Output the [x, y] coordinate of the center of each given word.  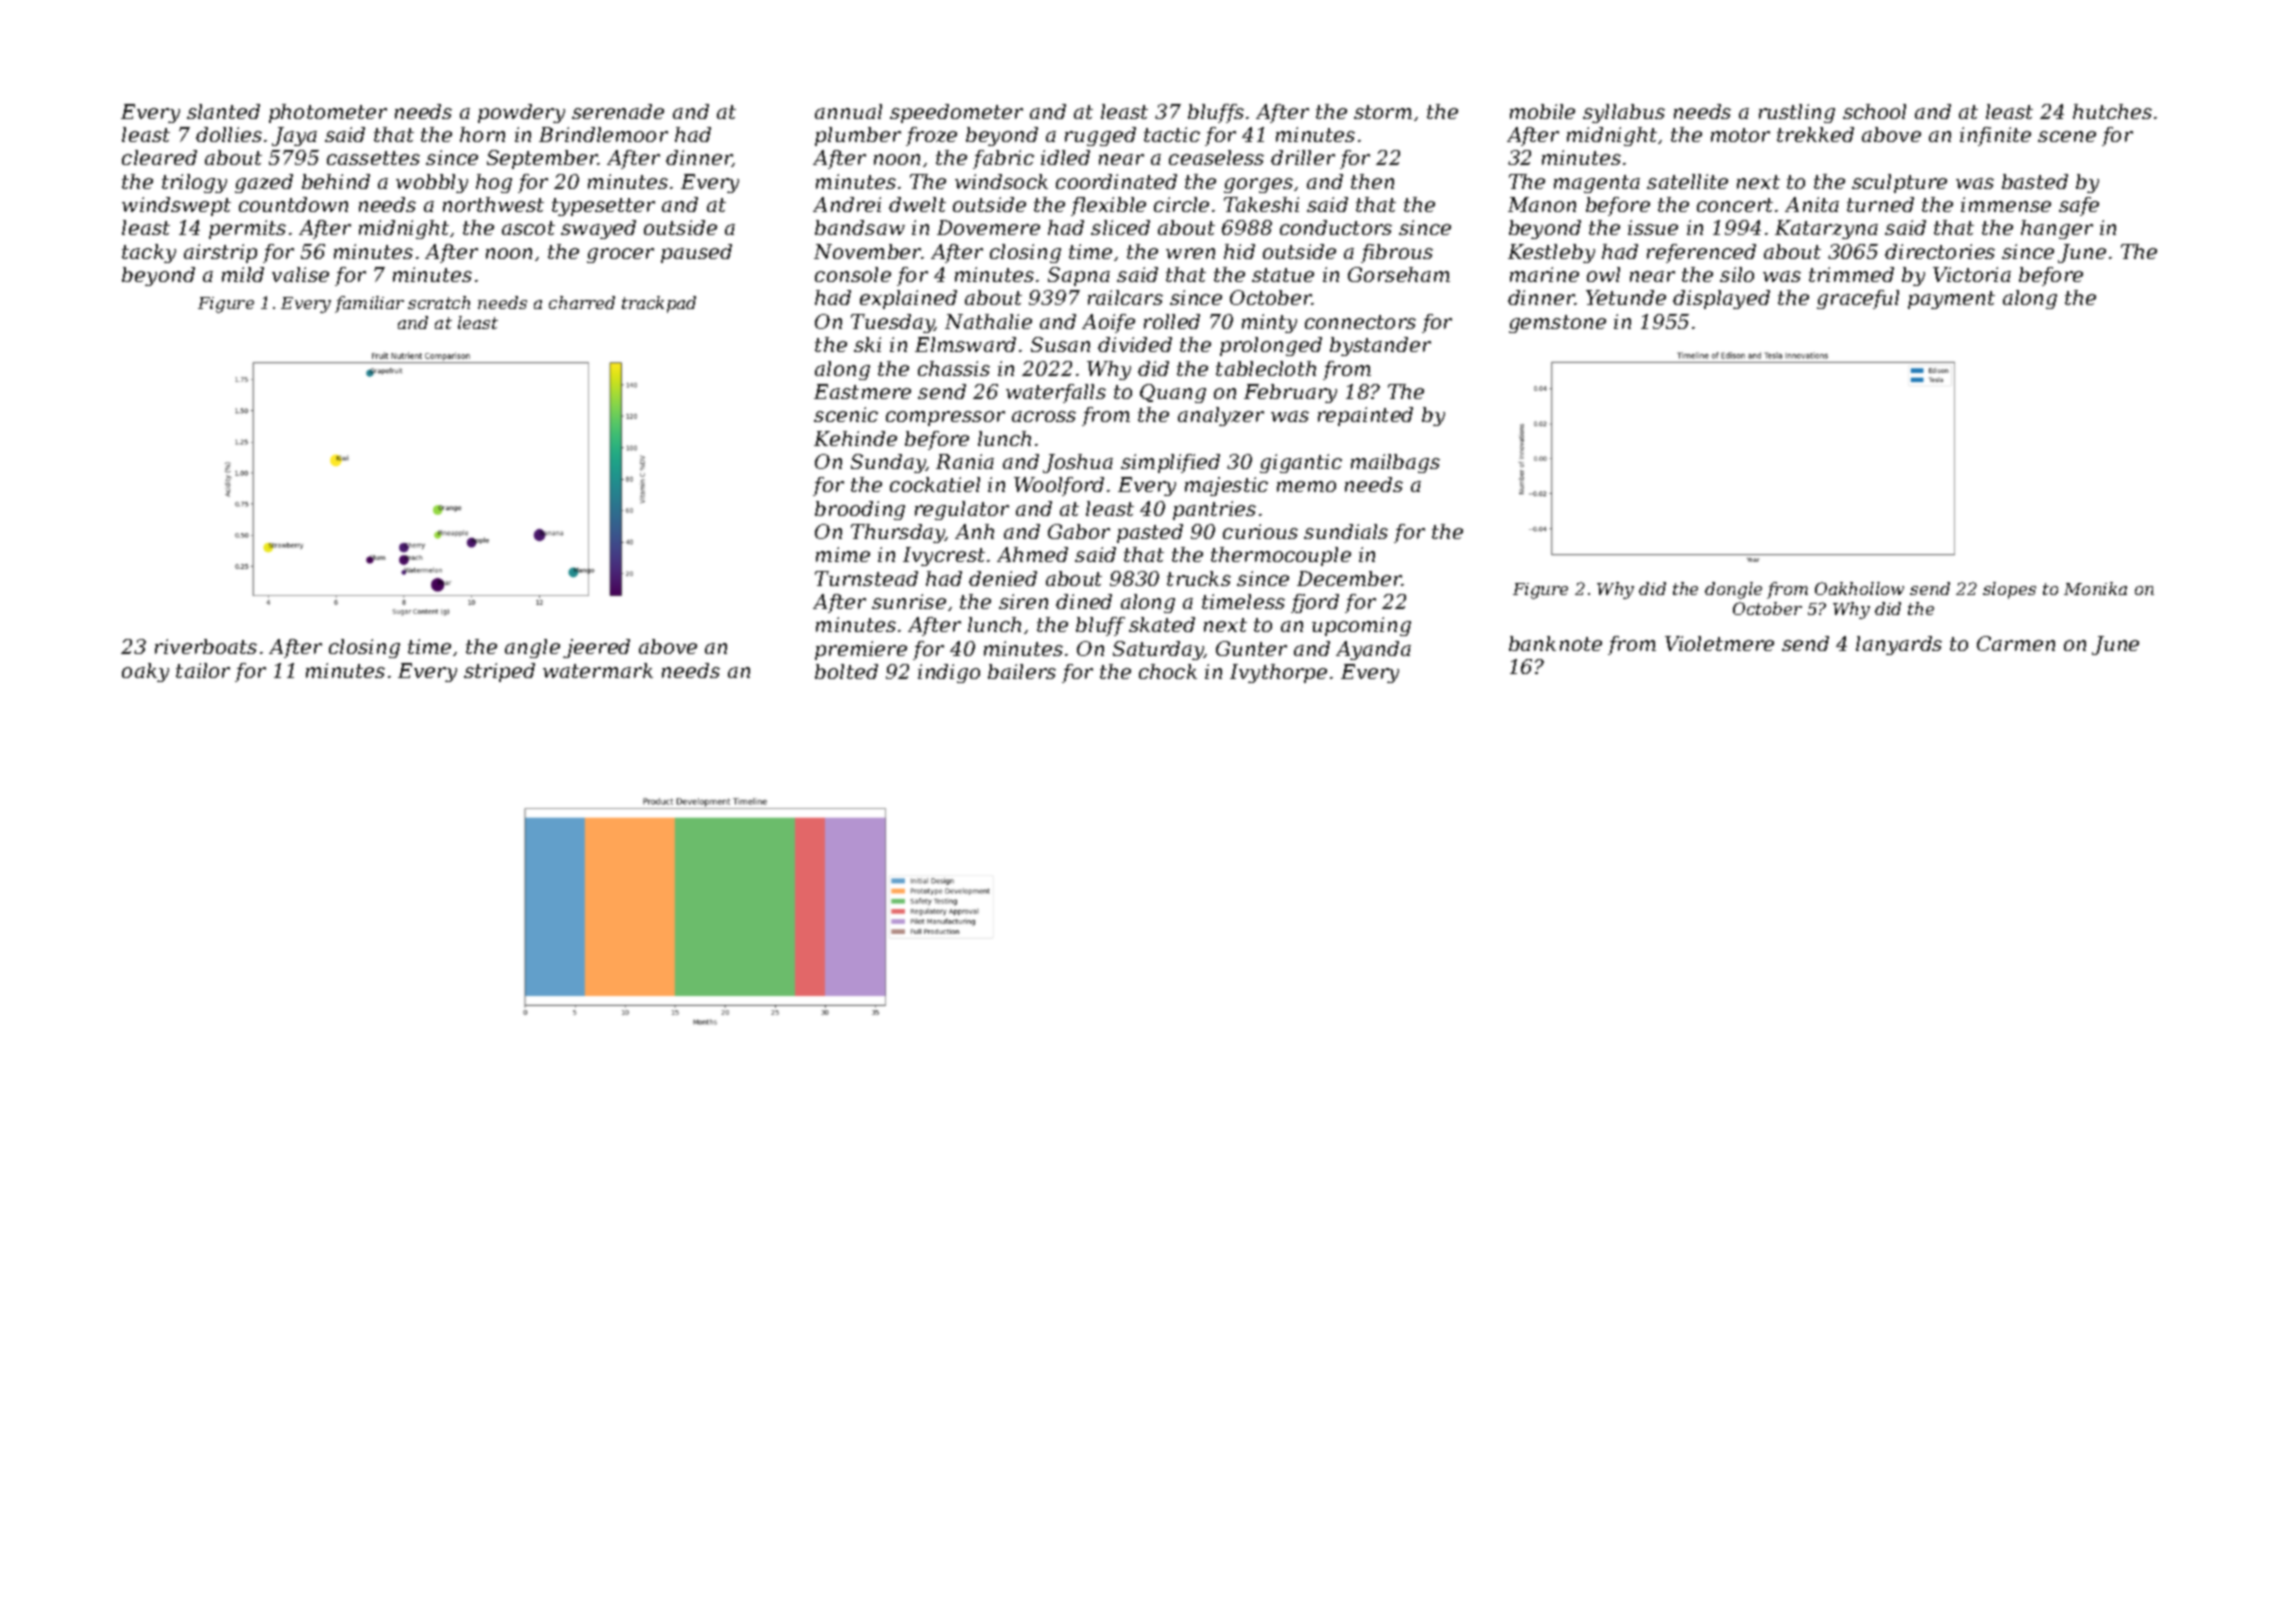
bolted [846, 671]
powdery [521, 113]
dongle [1733, 590]
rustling [1797, 113]
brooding [860, 510]
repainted [1365, 416]
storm [1383, 112]
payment [1951, 300]
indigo [949, 673]
